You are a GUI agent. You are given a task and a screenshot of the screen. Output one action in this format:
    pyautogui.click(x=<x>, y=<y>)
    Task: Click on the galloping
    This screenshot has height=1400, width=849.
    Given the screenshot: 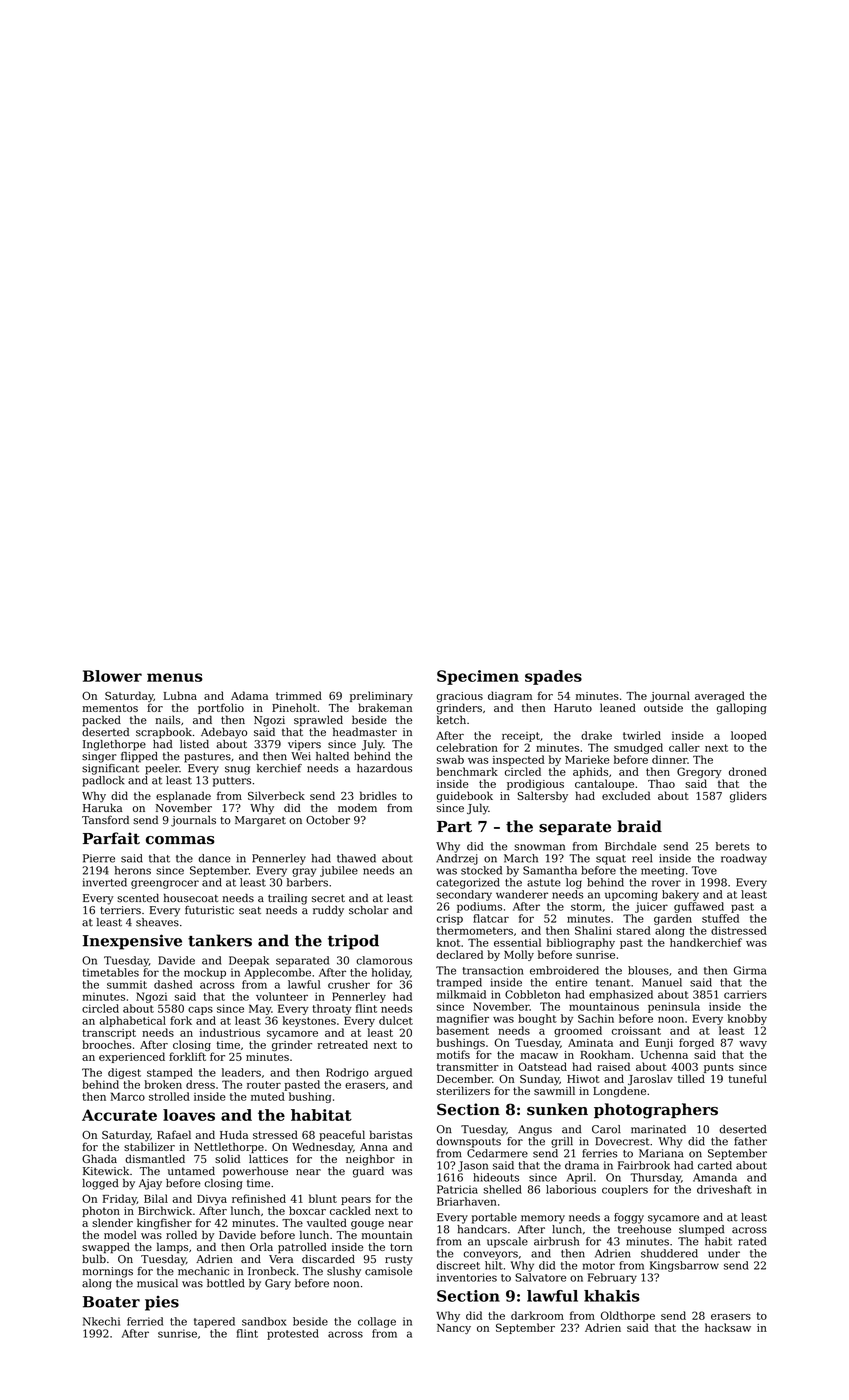 What is the action you would take?
    pyautogui.click(x=742, y=709)
